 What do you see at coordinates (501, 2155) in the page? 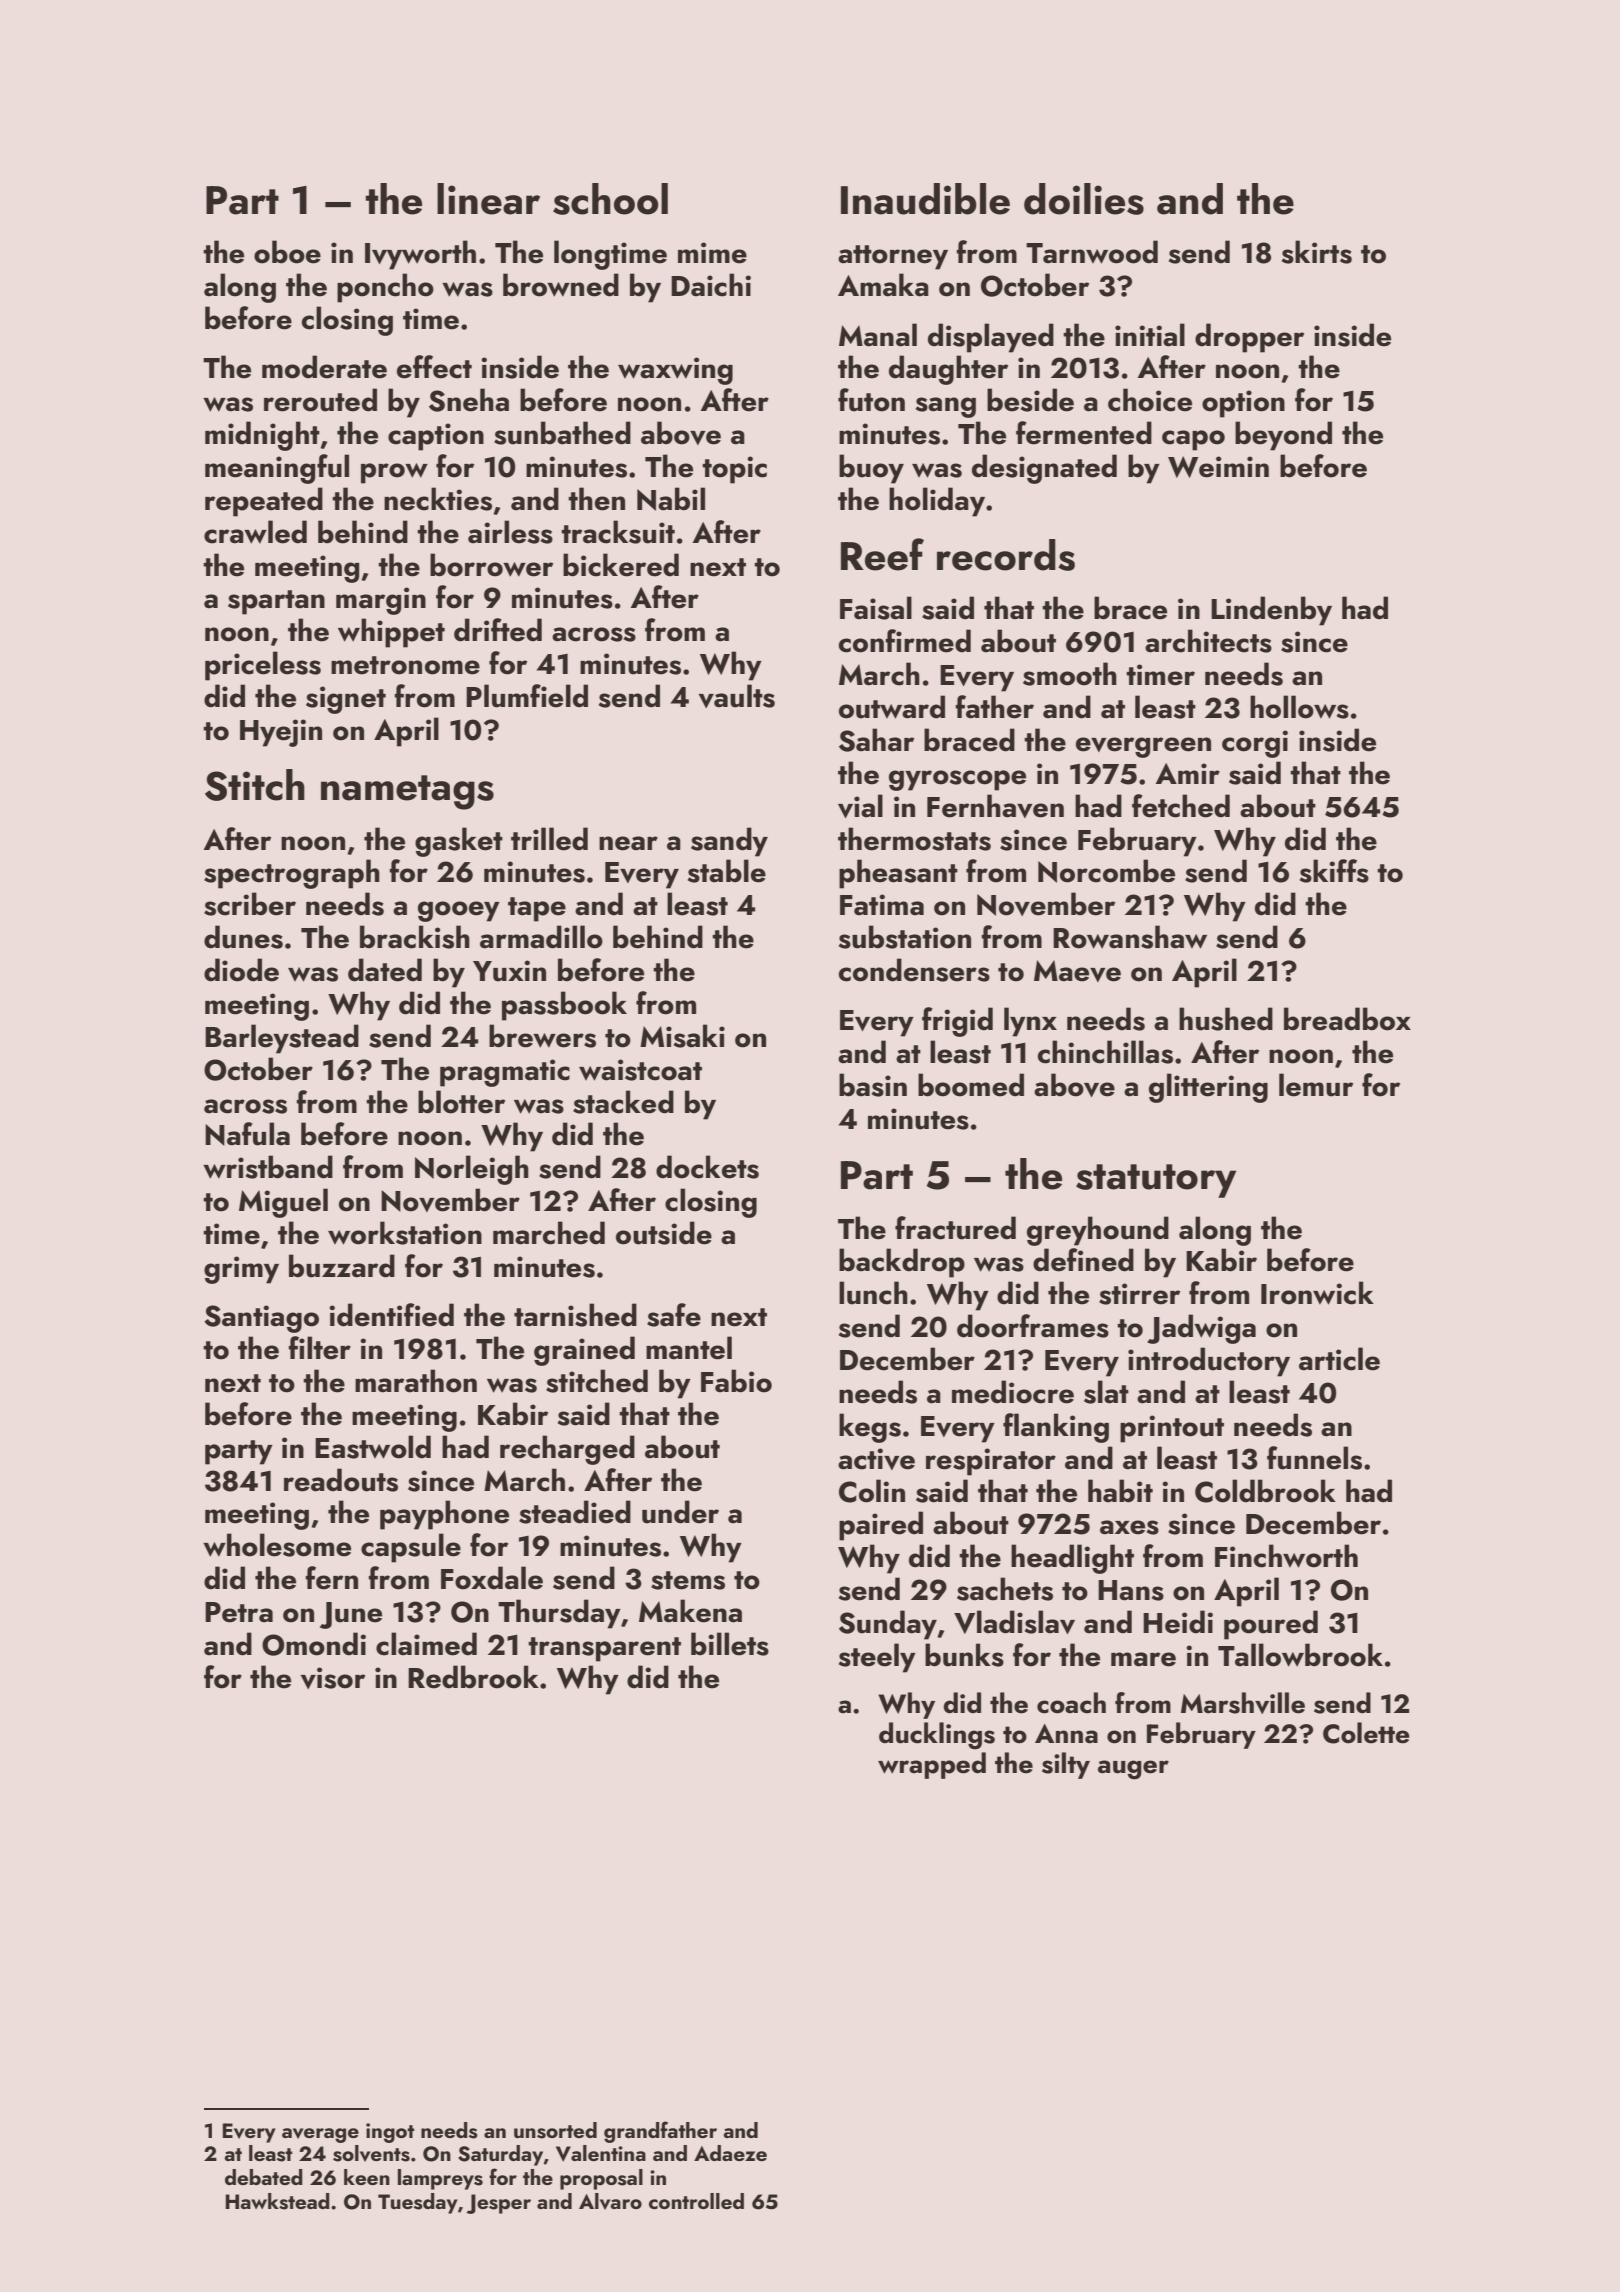
I see `Saturday` at bounding box center [501, 2155].
